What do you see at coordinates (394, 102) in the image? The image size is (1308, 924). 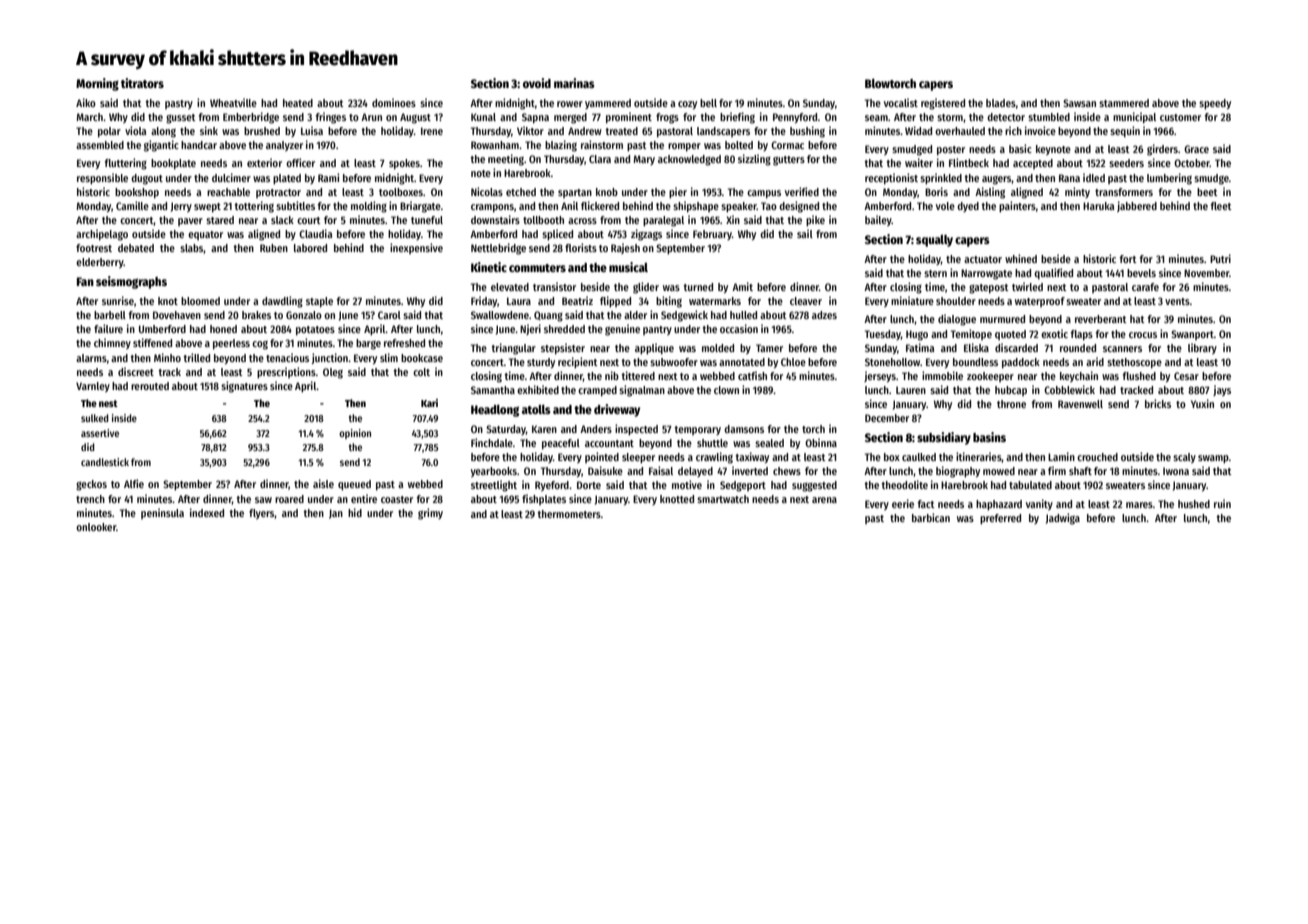 I see `dominoes` at bounding box center [394, 102].
